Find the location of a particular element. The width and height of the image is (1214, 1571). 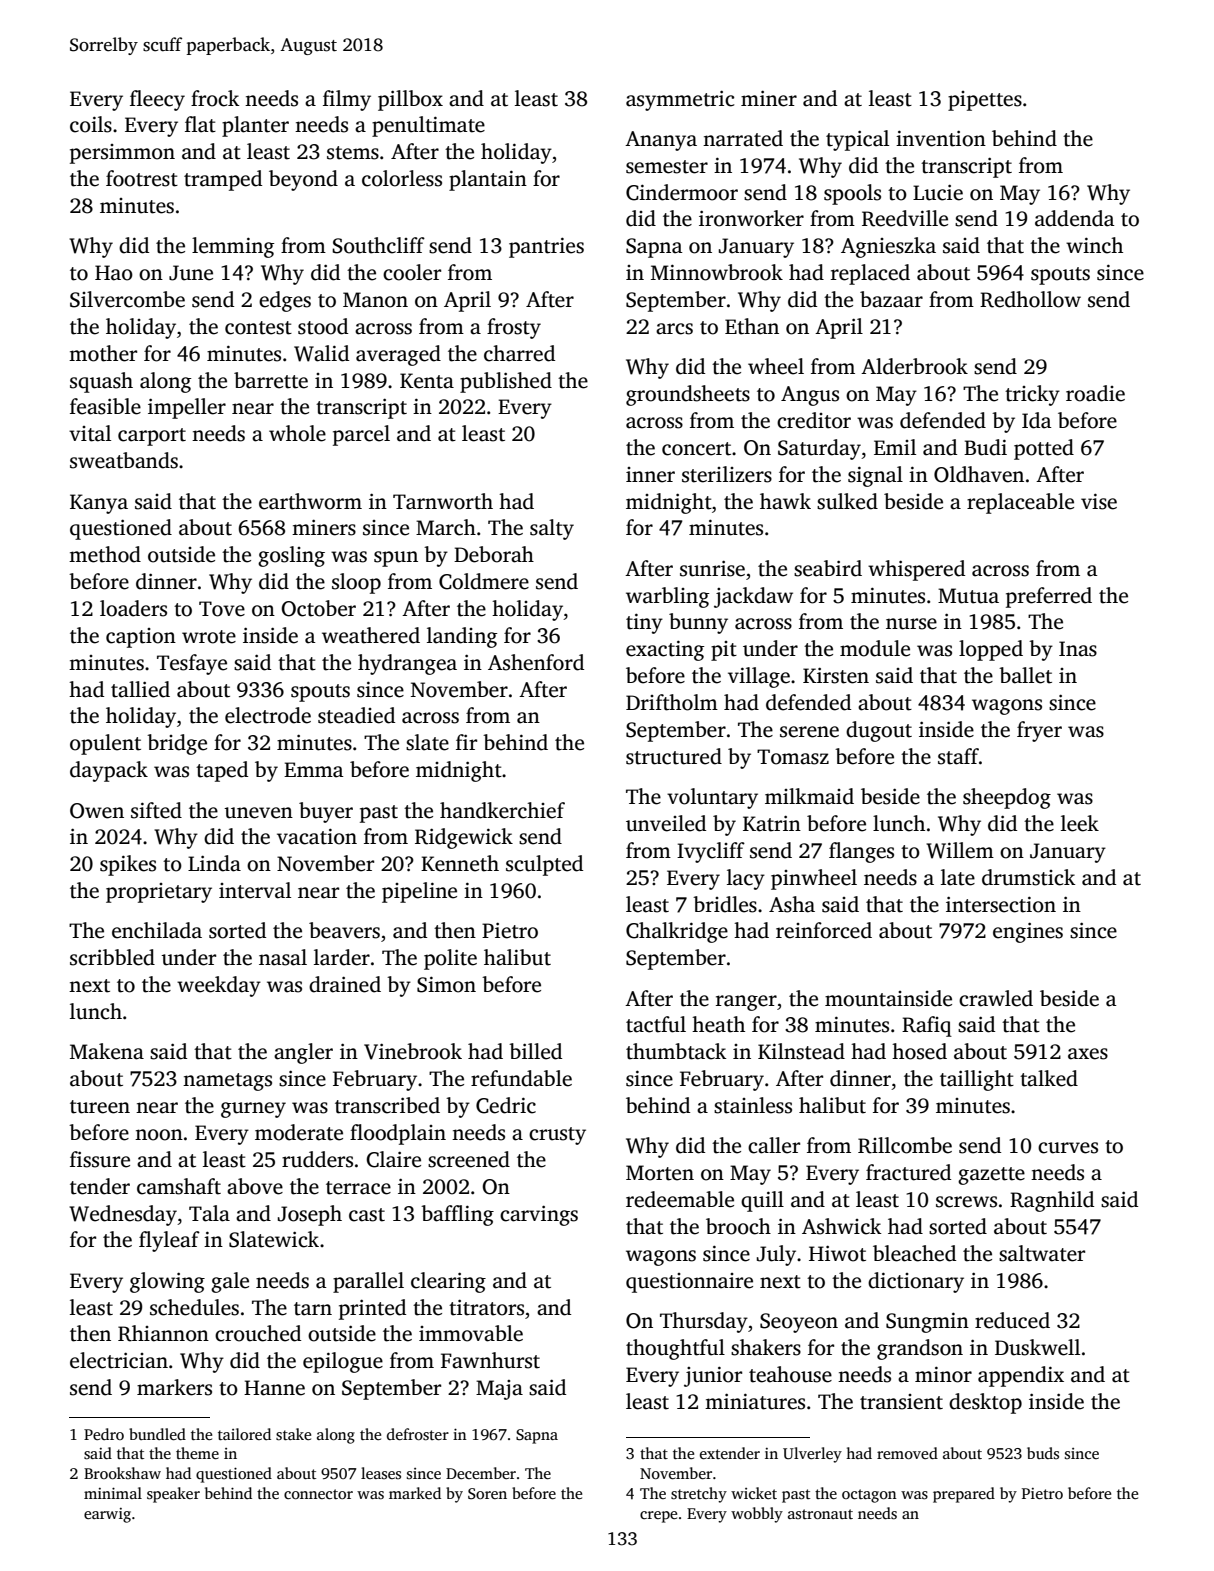

filmy is located at coordinates (347, 100).
